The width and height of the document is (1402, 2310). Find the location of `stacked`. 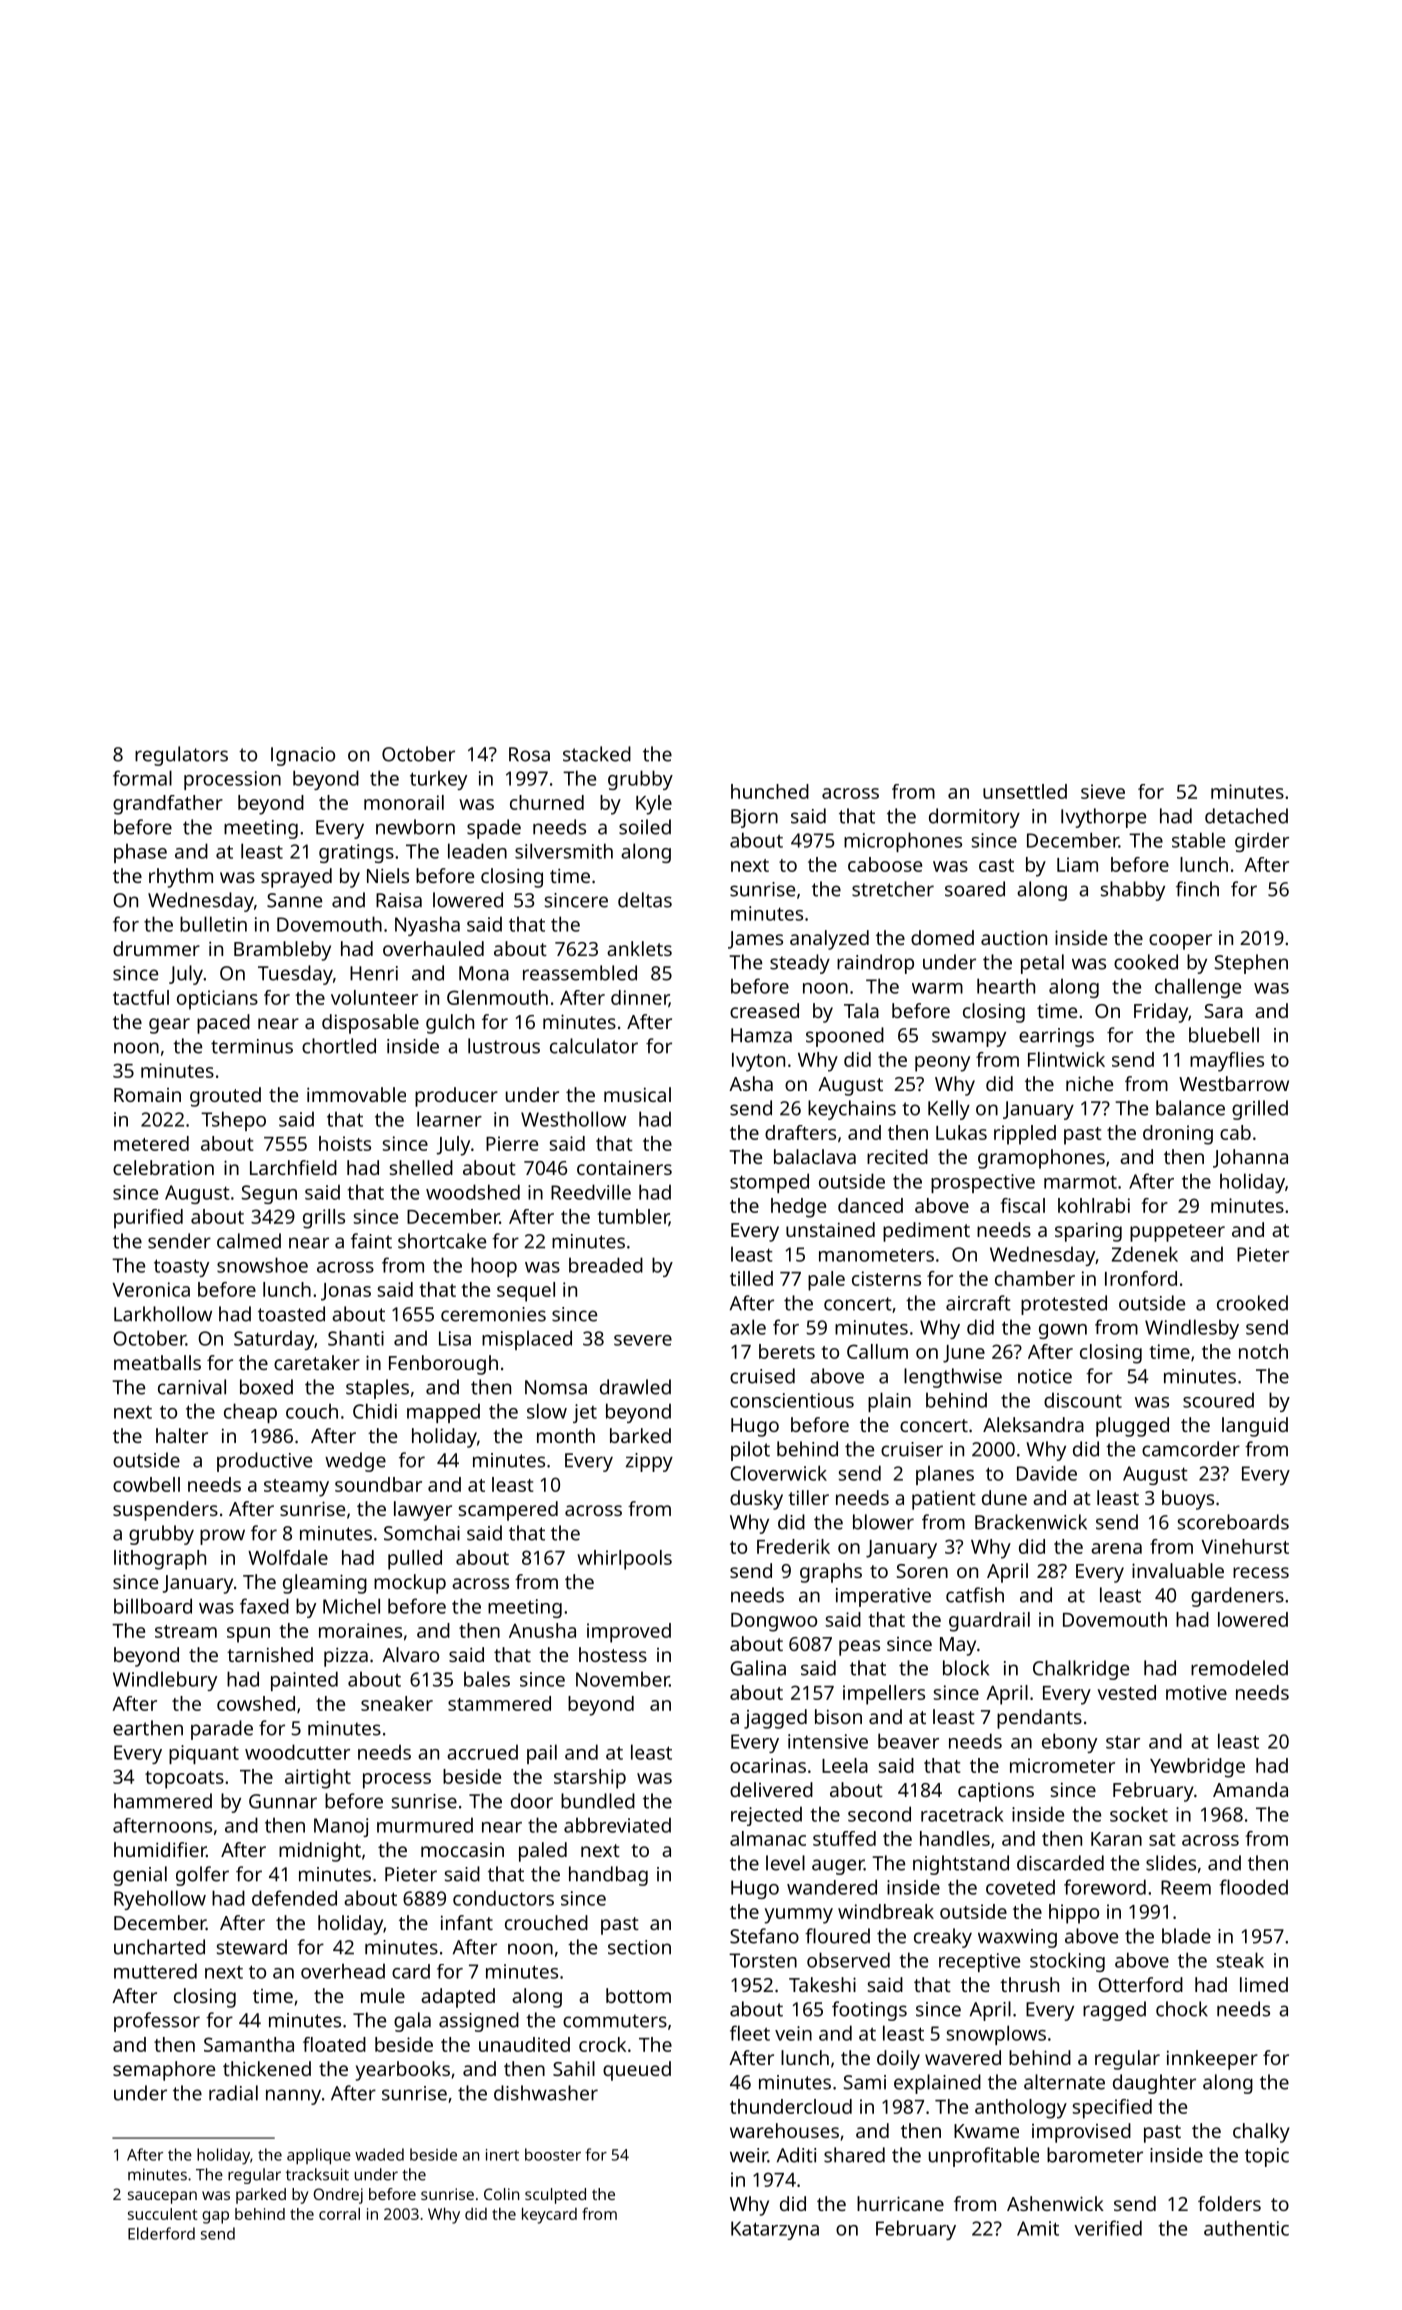

stacked is located at coordinates (597, 754).
